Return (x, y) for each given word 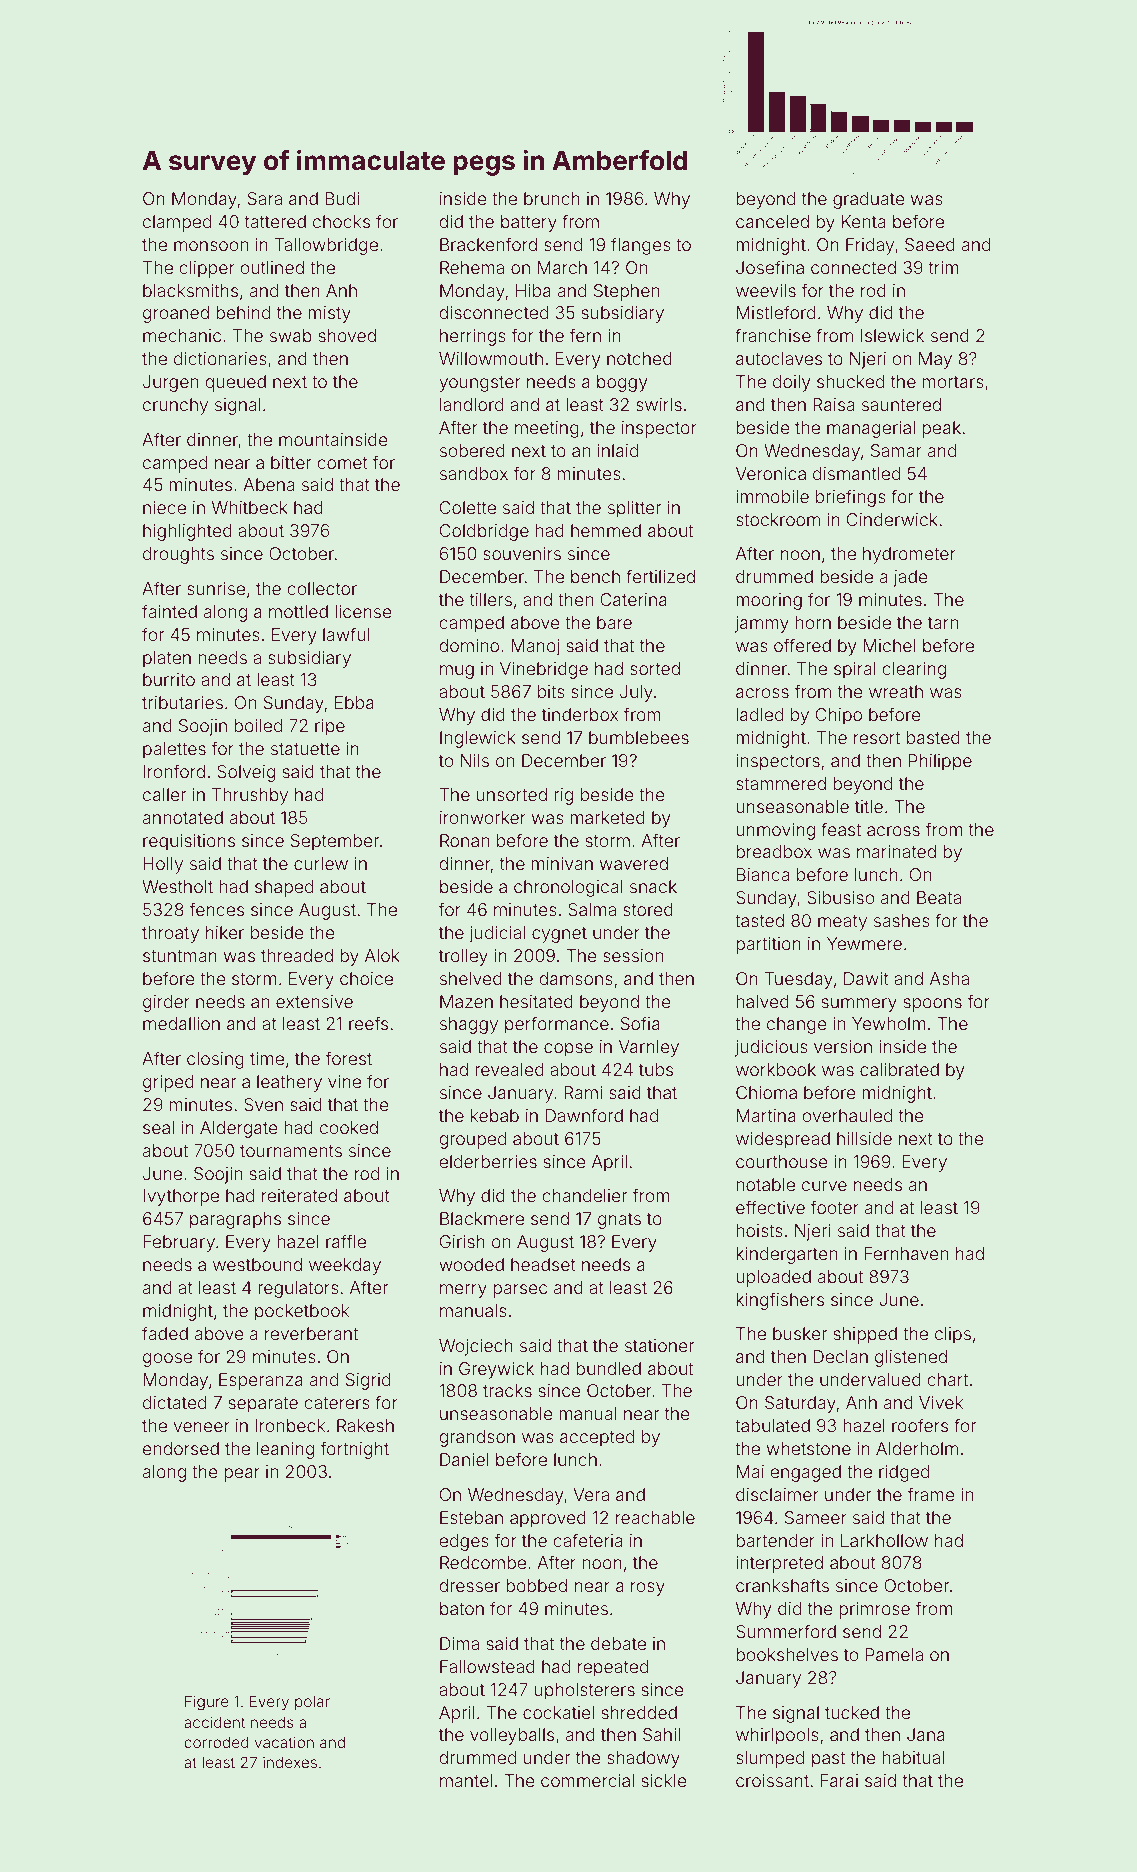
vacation (284, 1742)
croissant (772, 1780)
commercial (587, 1780)
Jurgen (170, 383)
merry (463, 1291)
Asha (949, 978)
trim (943, 267)
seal (158, 1127)
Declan (840, 1356)
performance (557, 1025)
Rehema (472, 267)
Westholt (177, 886)
